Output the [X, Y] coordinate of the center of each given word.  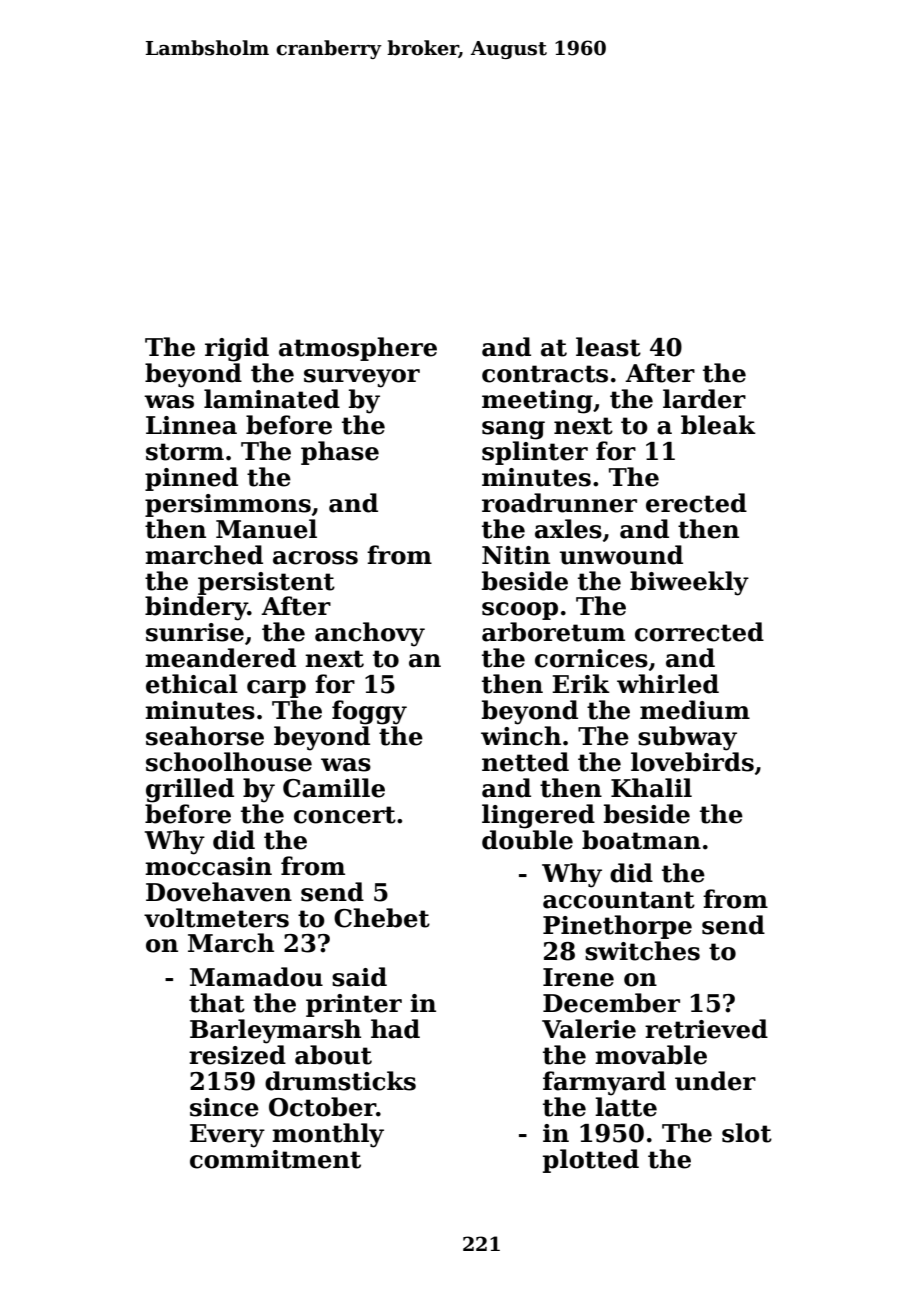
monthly [328, 1135]
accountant [619, 900]
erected [696, 503]
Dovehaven [219, 892]
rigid [237, 349]
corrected [699, 632]
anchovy [370, 634]
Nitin [516, 555]
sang [513, 430]
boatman [641, 840]
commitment [275, 1159]
